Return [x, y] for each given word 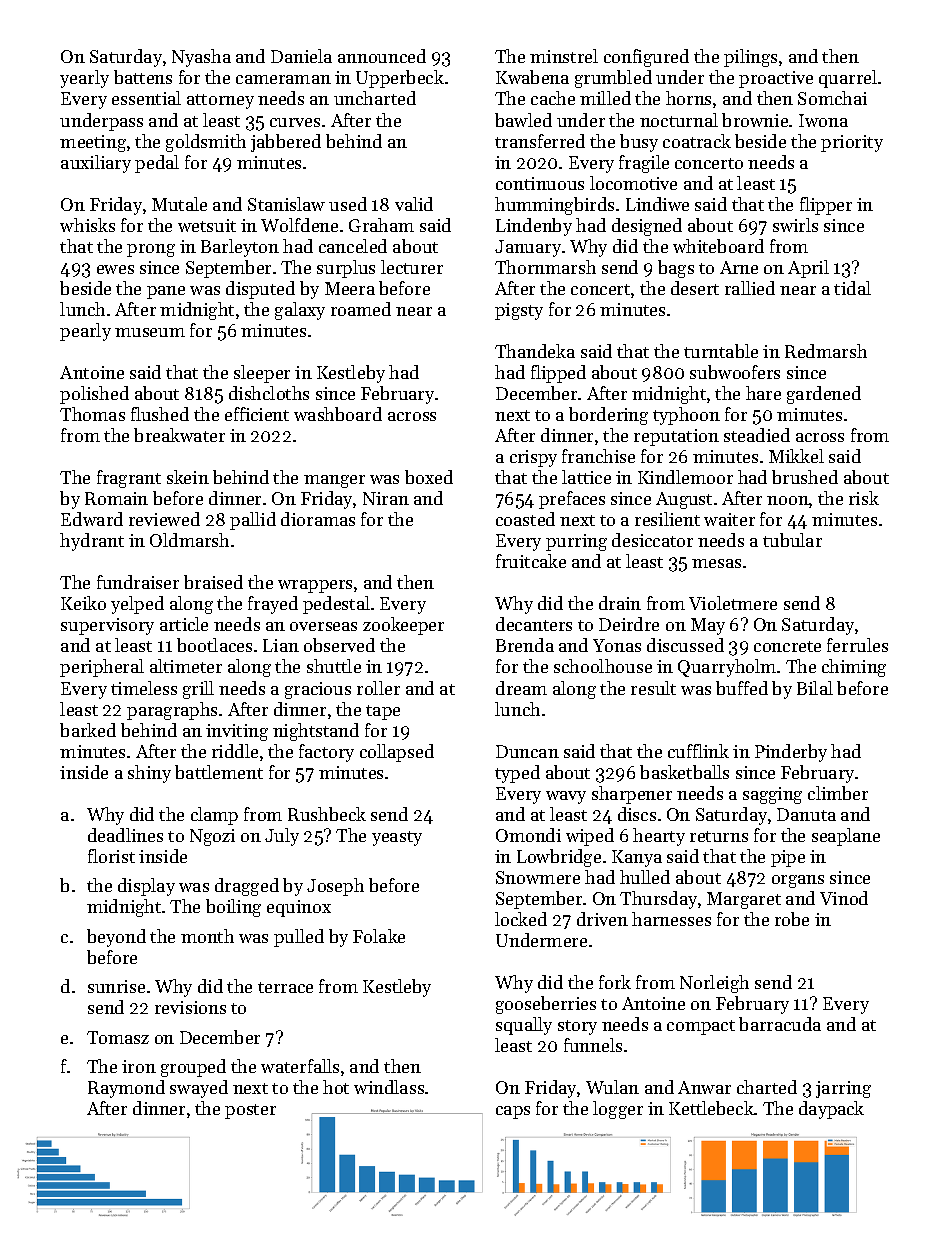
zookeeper [403, 626]
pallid [253, 521]
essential [146, 98]
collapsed [397, 753]
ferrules [857, 645]
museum [150, 332]
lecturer [412, 267]
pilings [750, 58]
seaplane [846, 837]
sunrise [116, 986]
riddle [235, 751]
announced [382, 56]
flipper [826, 206]
